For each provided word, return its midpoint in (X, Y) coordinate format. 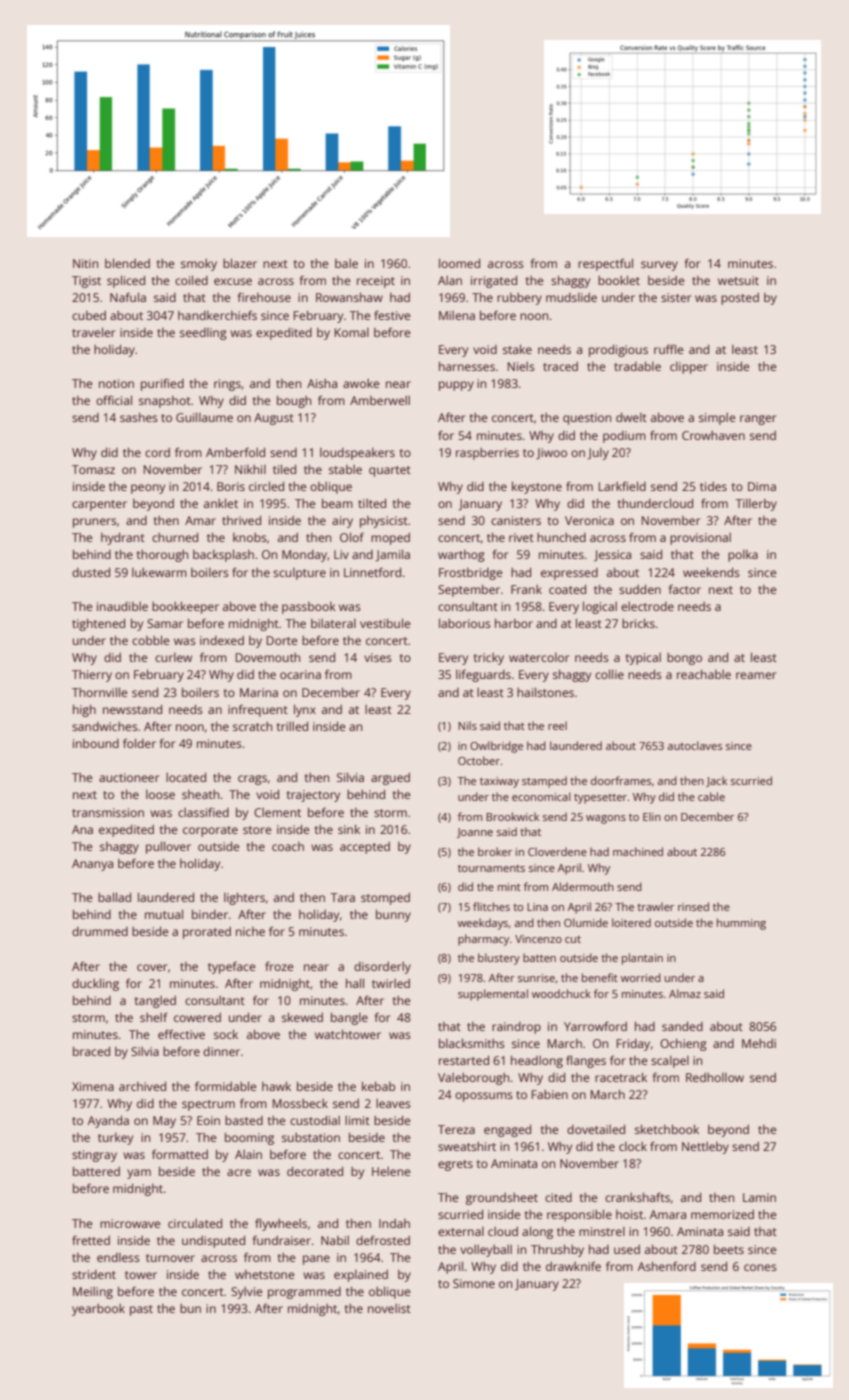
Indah (394, 1223)
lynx (305, 710)
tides (713, 486)
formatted (180, 1154)
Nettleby (705, 1148)
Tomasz (93, 469)
